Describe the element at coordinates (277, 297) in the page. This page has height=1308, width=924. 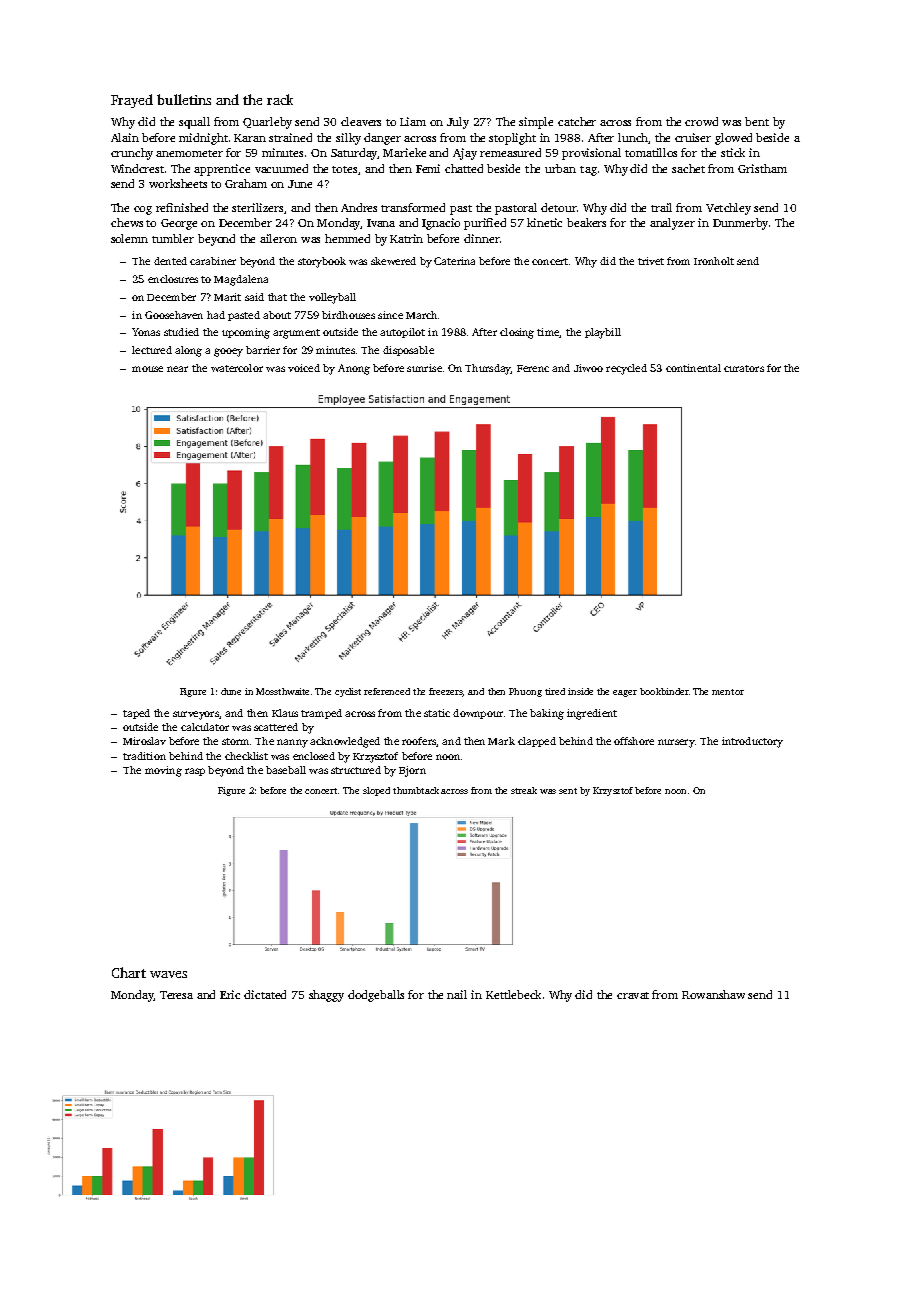
I see `that` at that location.
